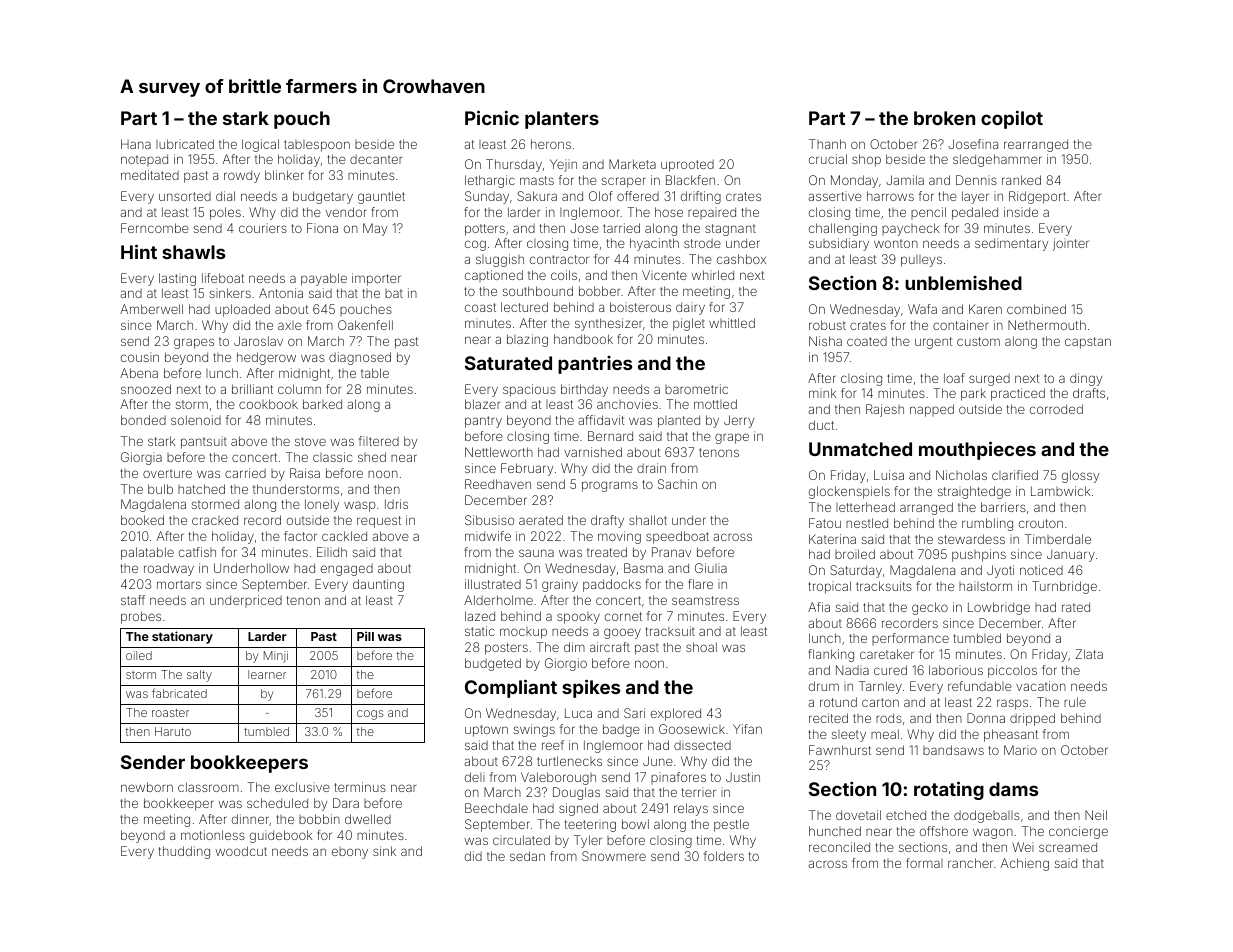  What do you see at coordinates (199, 676) in the screenshot?
I see `salty` at bounding box center [199, 676].
